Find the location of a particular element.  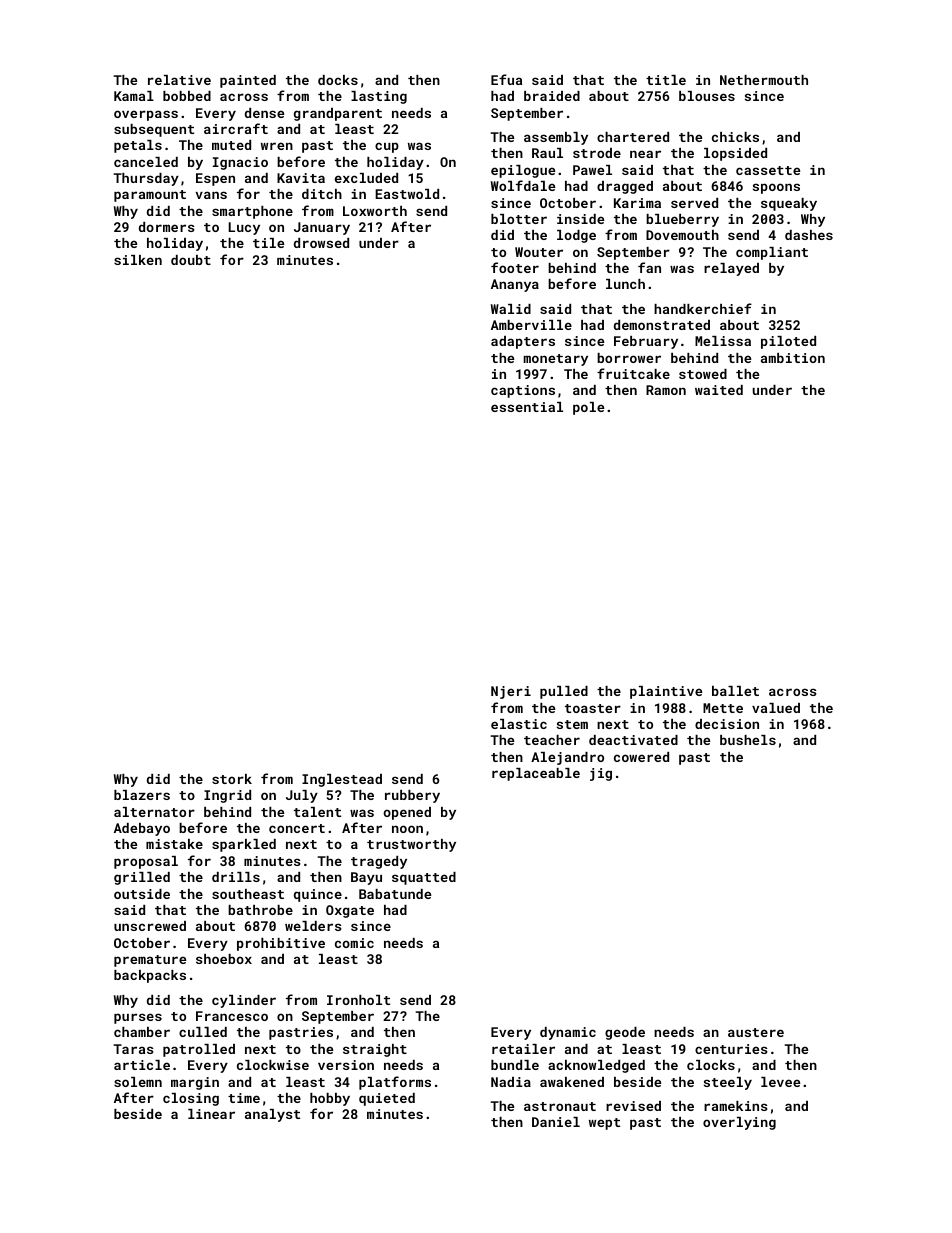

blotter is located at coordinates (519, 219).
